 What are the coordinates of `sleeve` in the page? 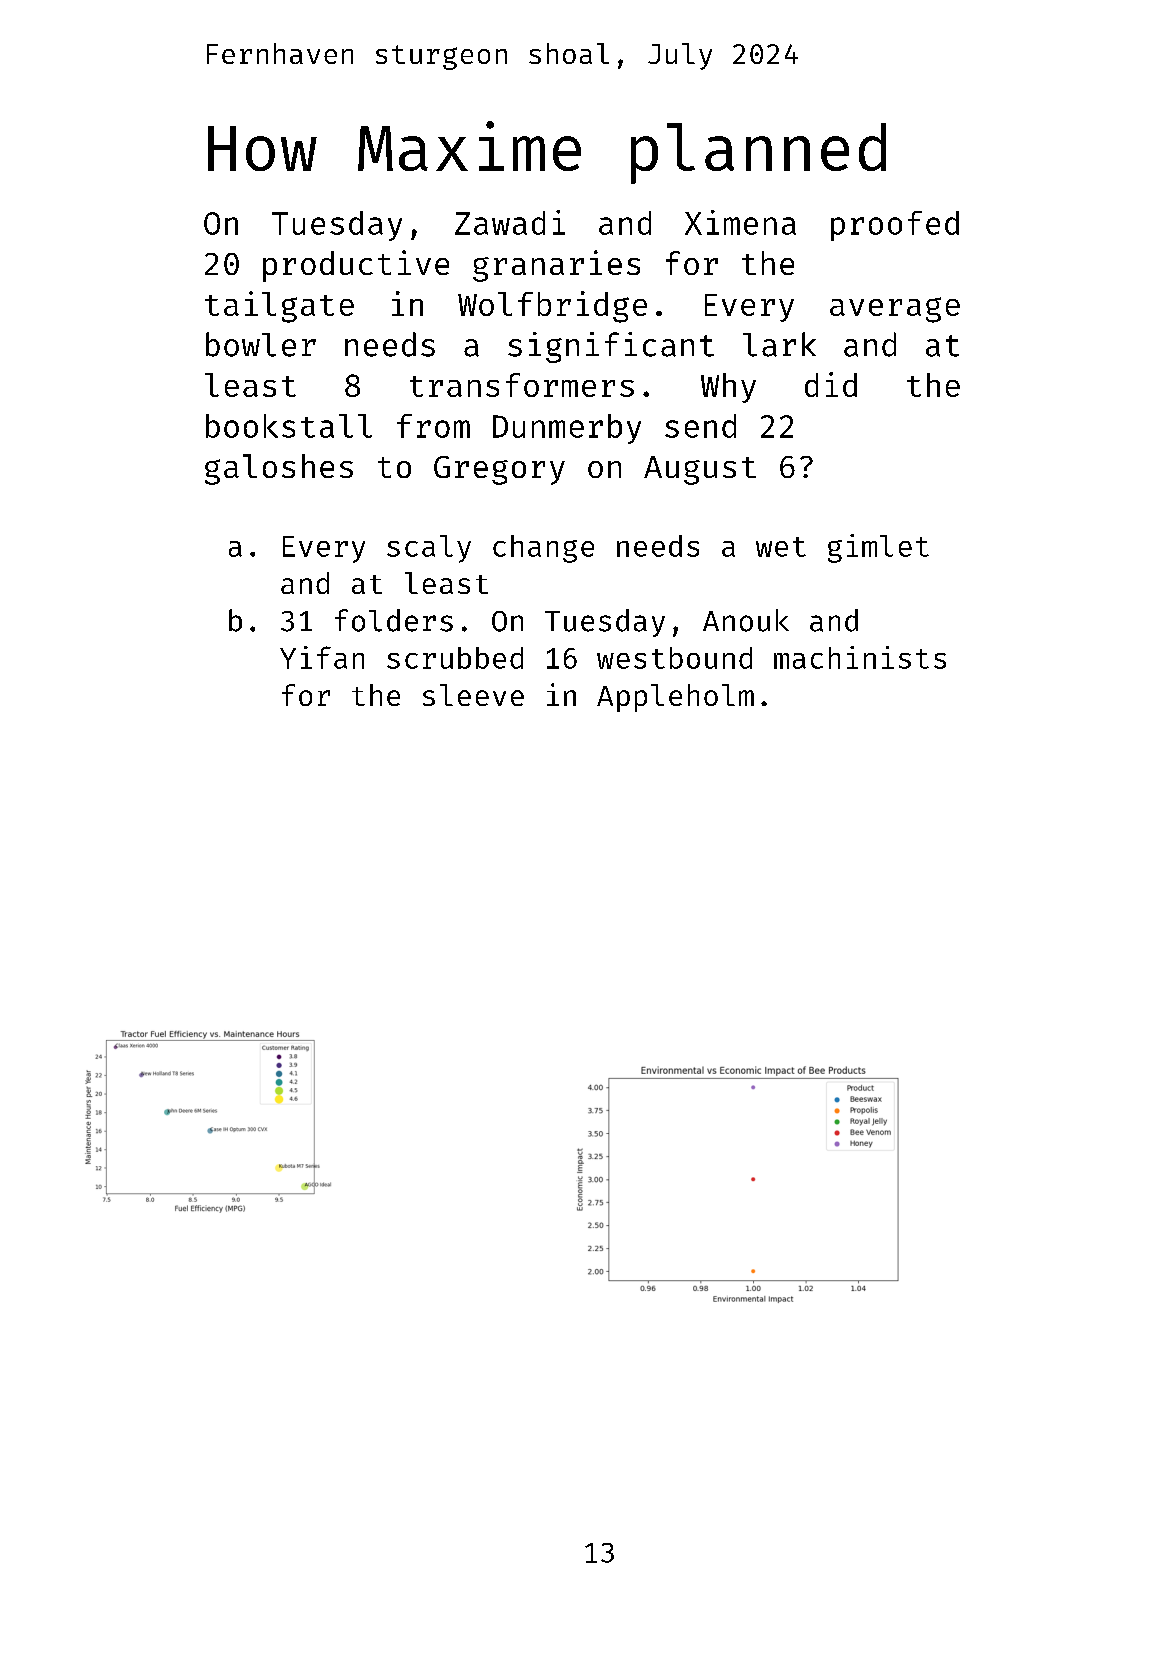 It's located at (473, 695).
